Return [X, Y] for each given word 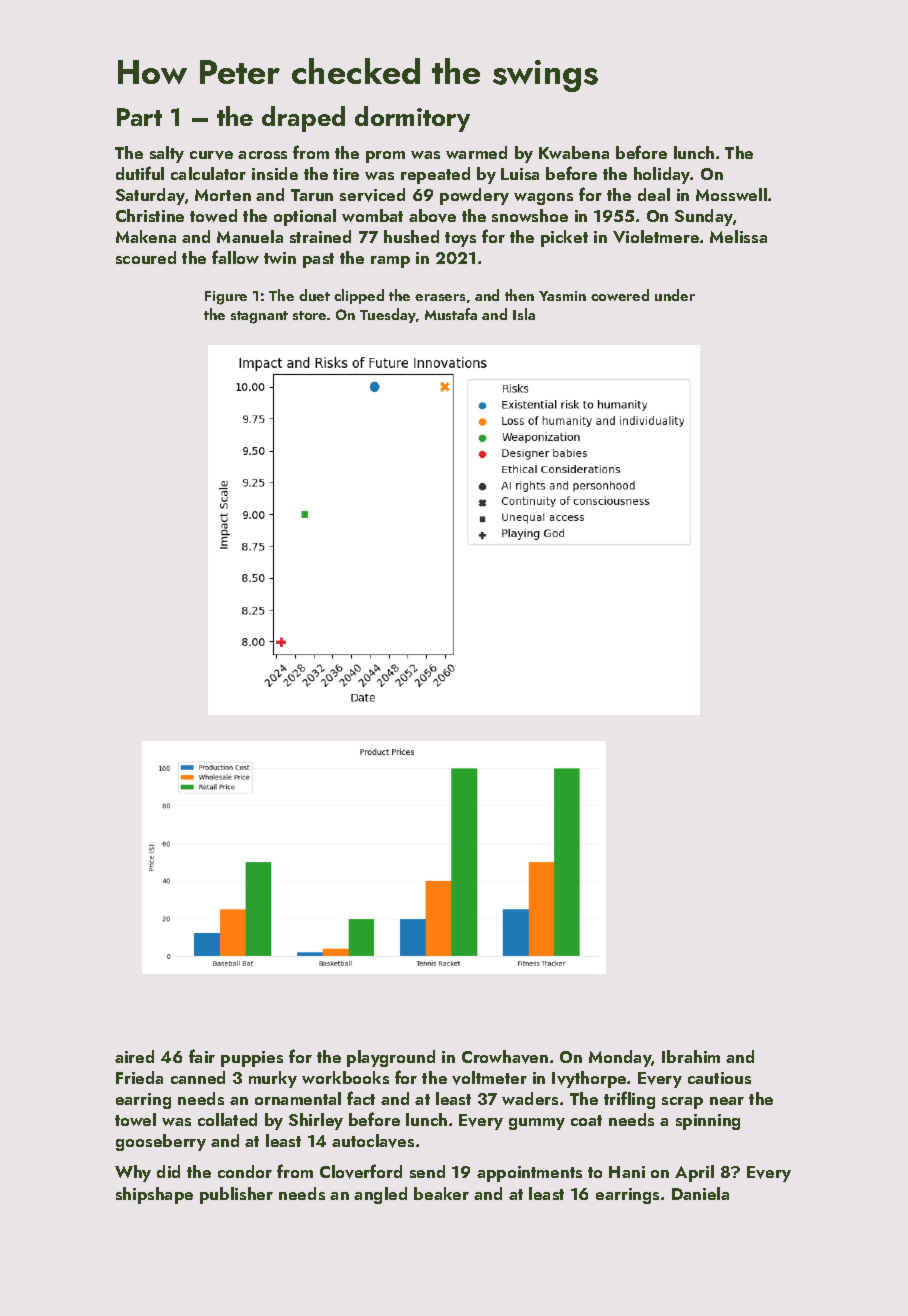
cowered [620, 295]
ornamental [298, 1098]
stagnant [259, 317]
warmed [476, 152]
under [675, 295]
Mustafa [451, 314]
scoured [146, 257]
